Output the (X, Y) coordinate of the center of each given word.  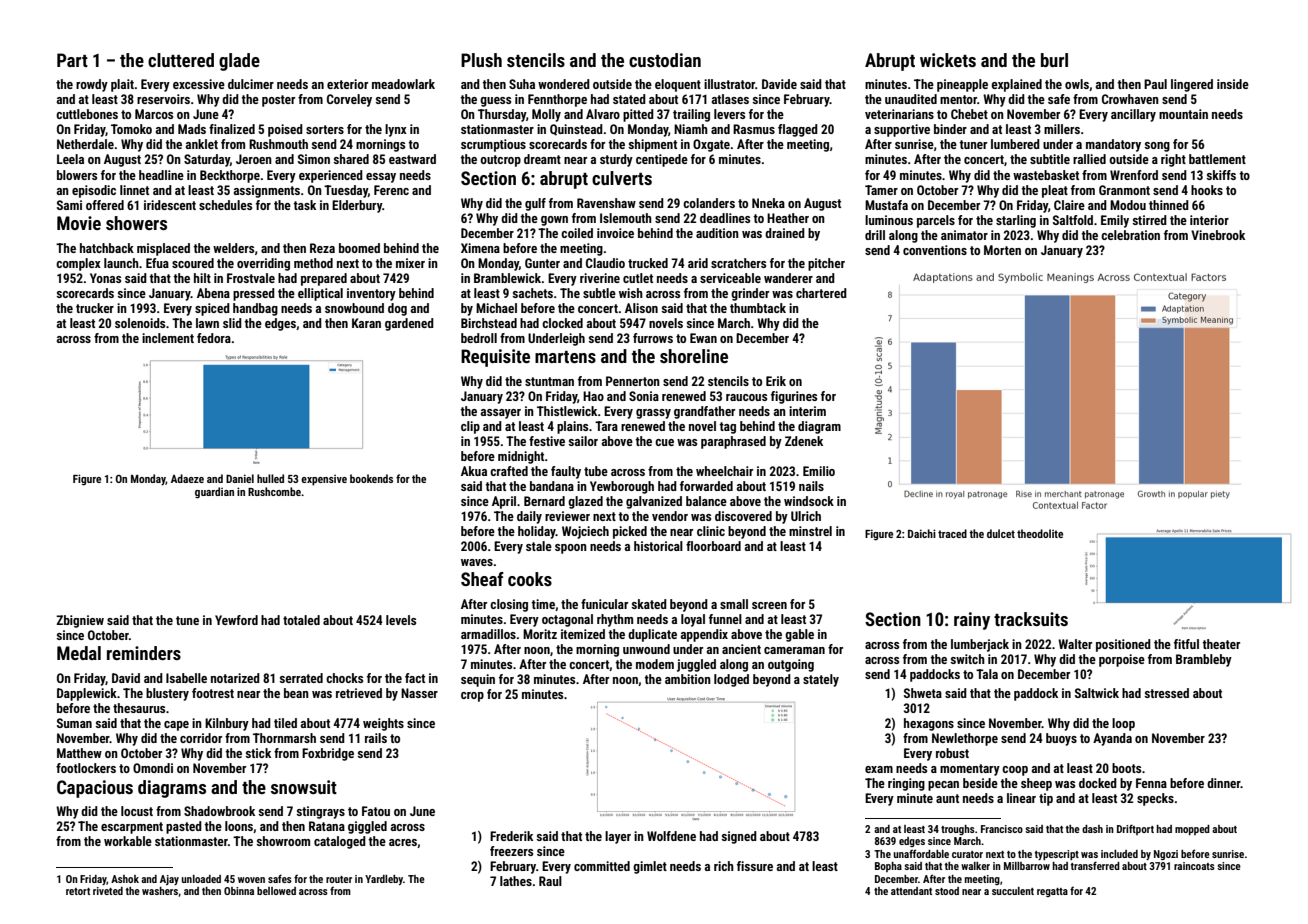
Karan (366, 323)
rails (376, 738)
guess (495, 102)
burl (1054, 60)
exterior (347, 84)
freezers (511, 851)
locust (137, 811)
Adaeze (187, 478)
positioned (1123, 645)
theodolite (1040, 533)
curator (967, 854)
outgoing (791, 665)
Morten (1002, 250)
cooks (530, 579)
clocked (562, 323)
